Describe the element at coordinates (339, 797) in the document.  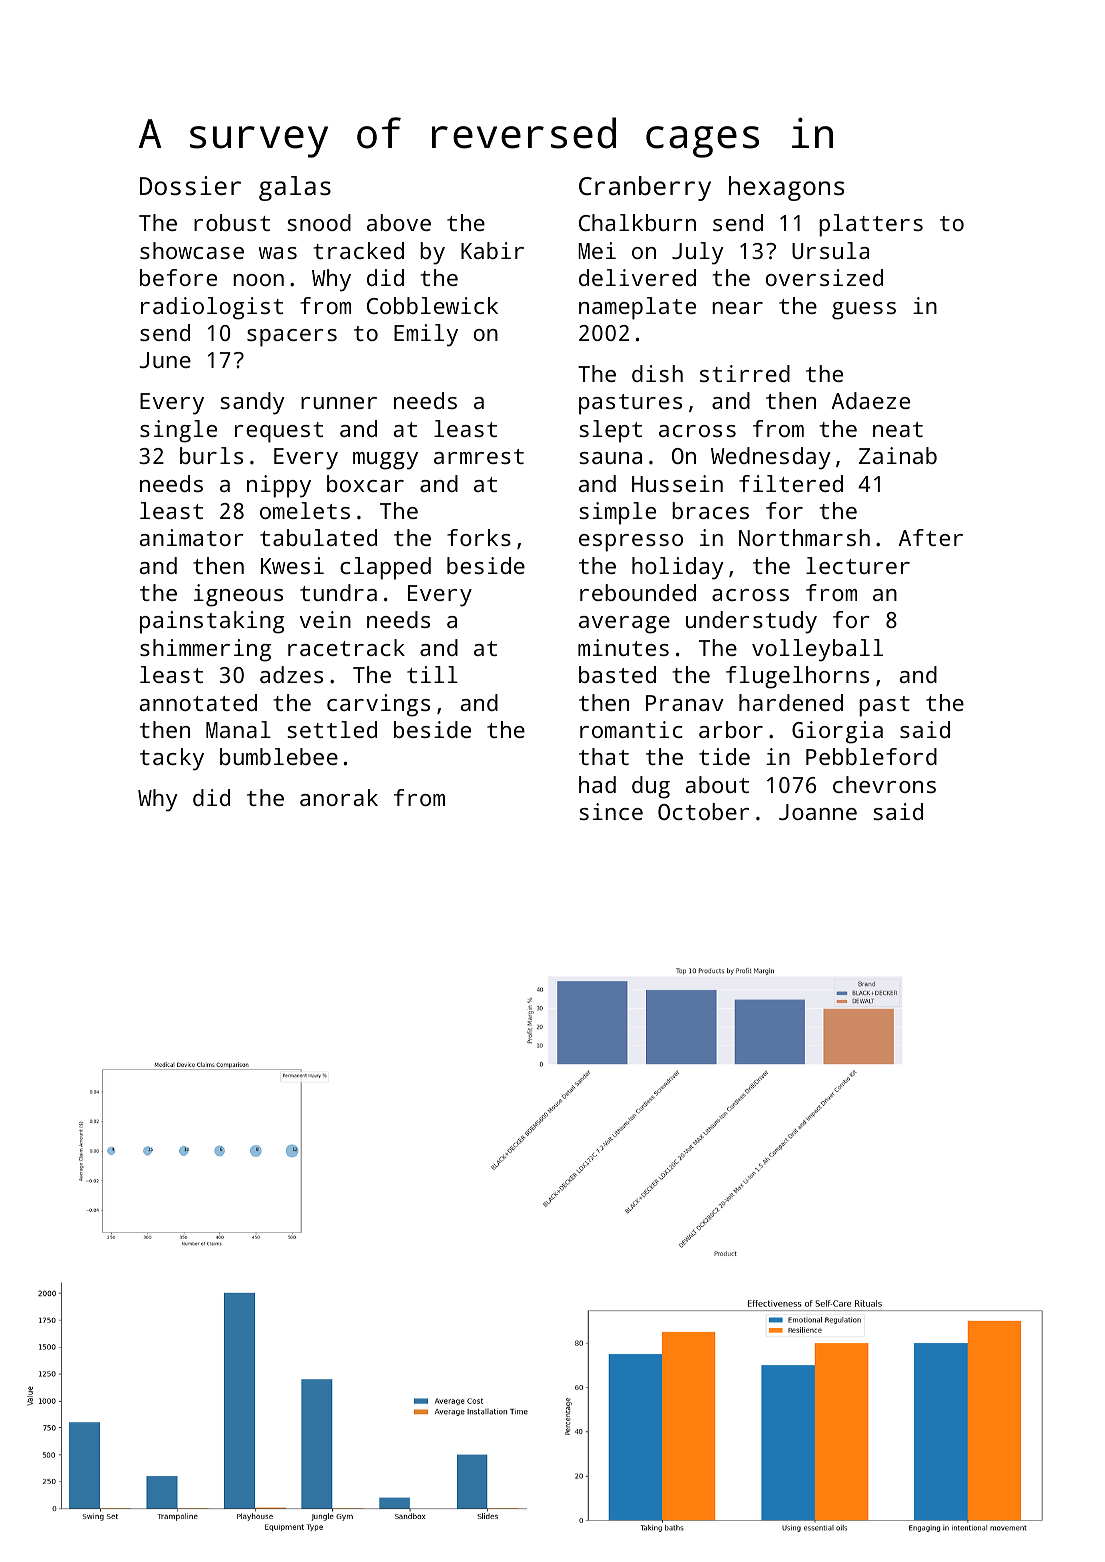
I see `anorak` at that location.
